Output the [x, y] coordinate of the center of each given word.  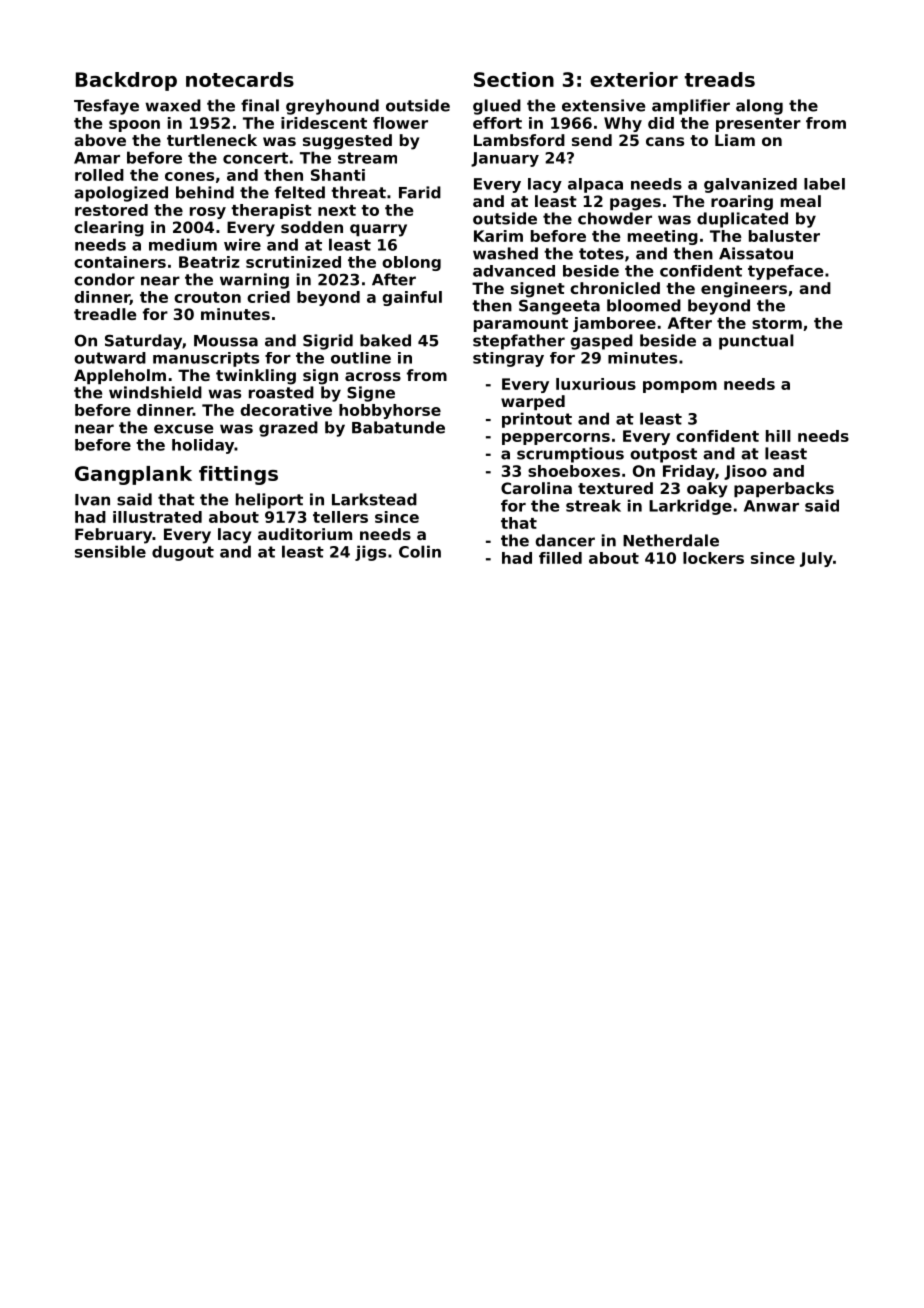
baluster [784, 236]
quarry [378, 230]
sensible [110, 551]
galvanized [750, 185]
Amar [97, 158]
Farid [420, 192]
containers [120, 262]
